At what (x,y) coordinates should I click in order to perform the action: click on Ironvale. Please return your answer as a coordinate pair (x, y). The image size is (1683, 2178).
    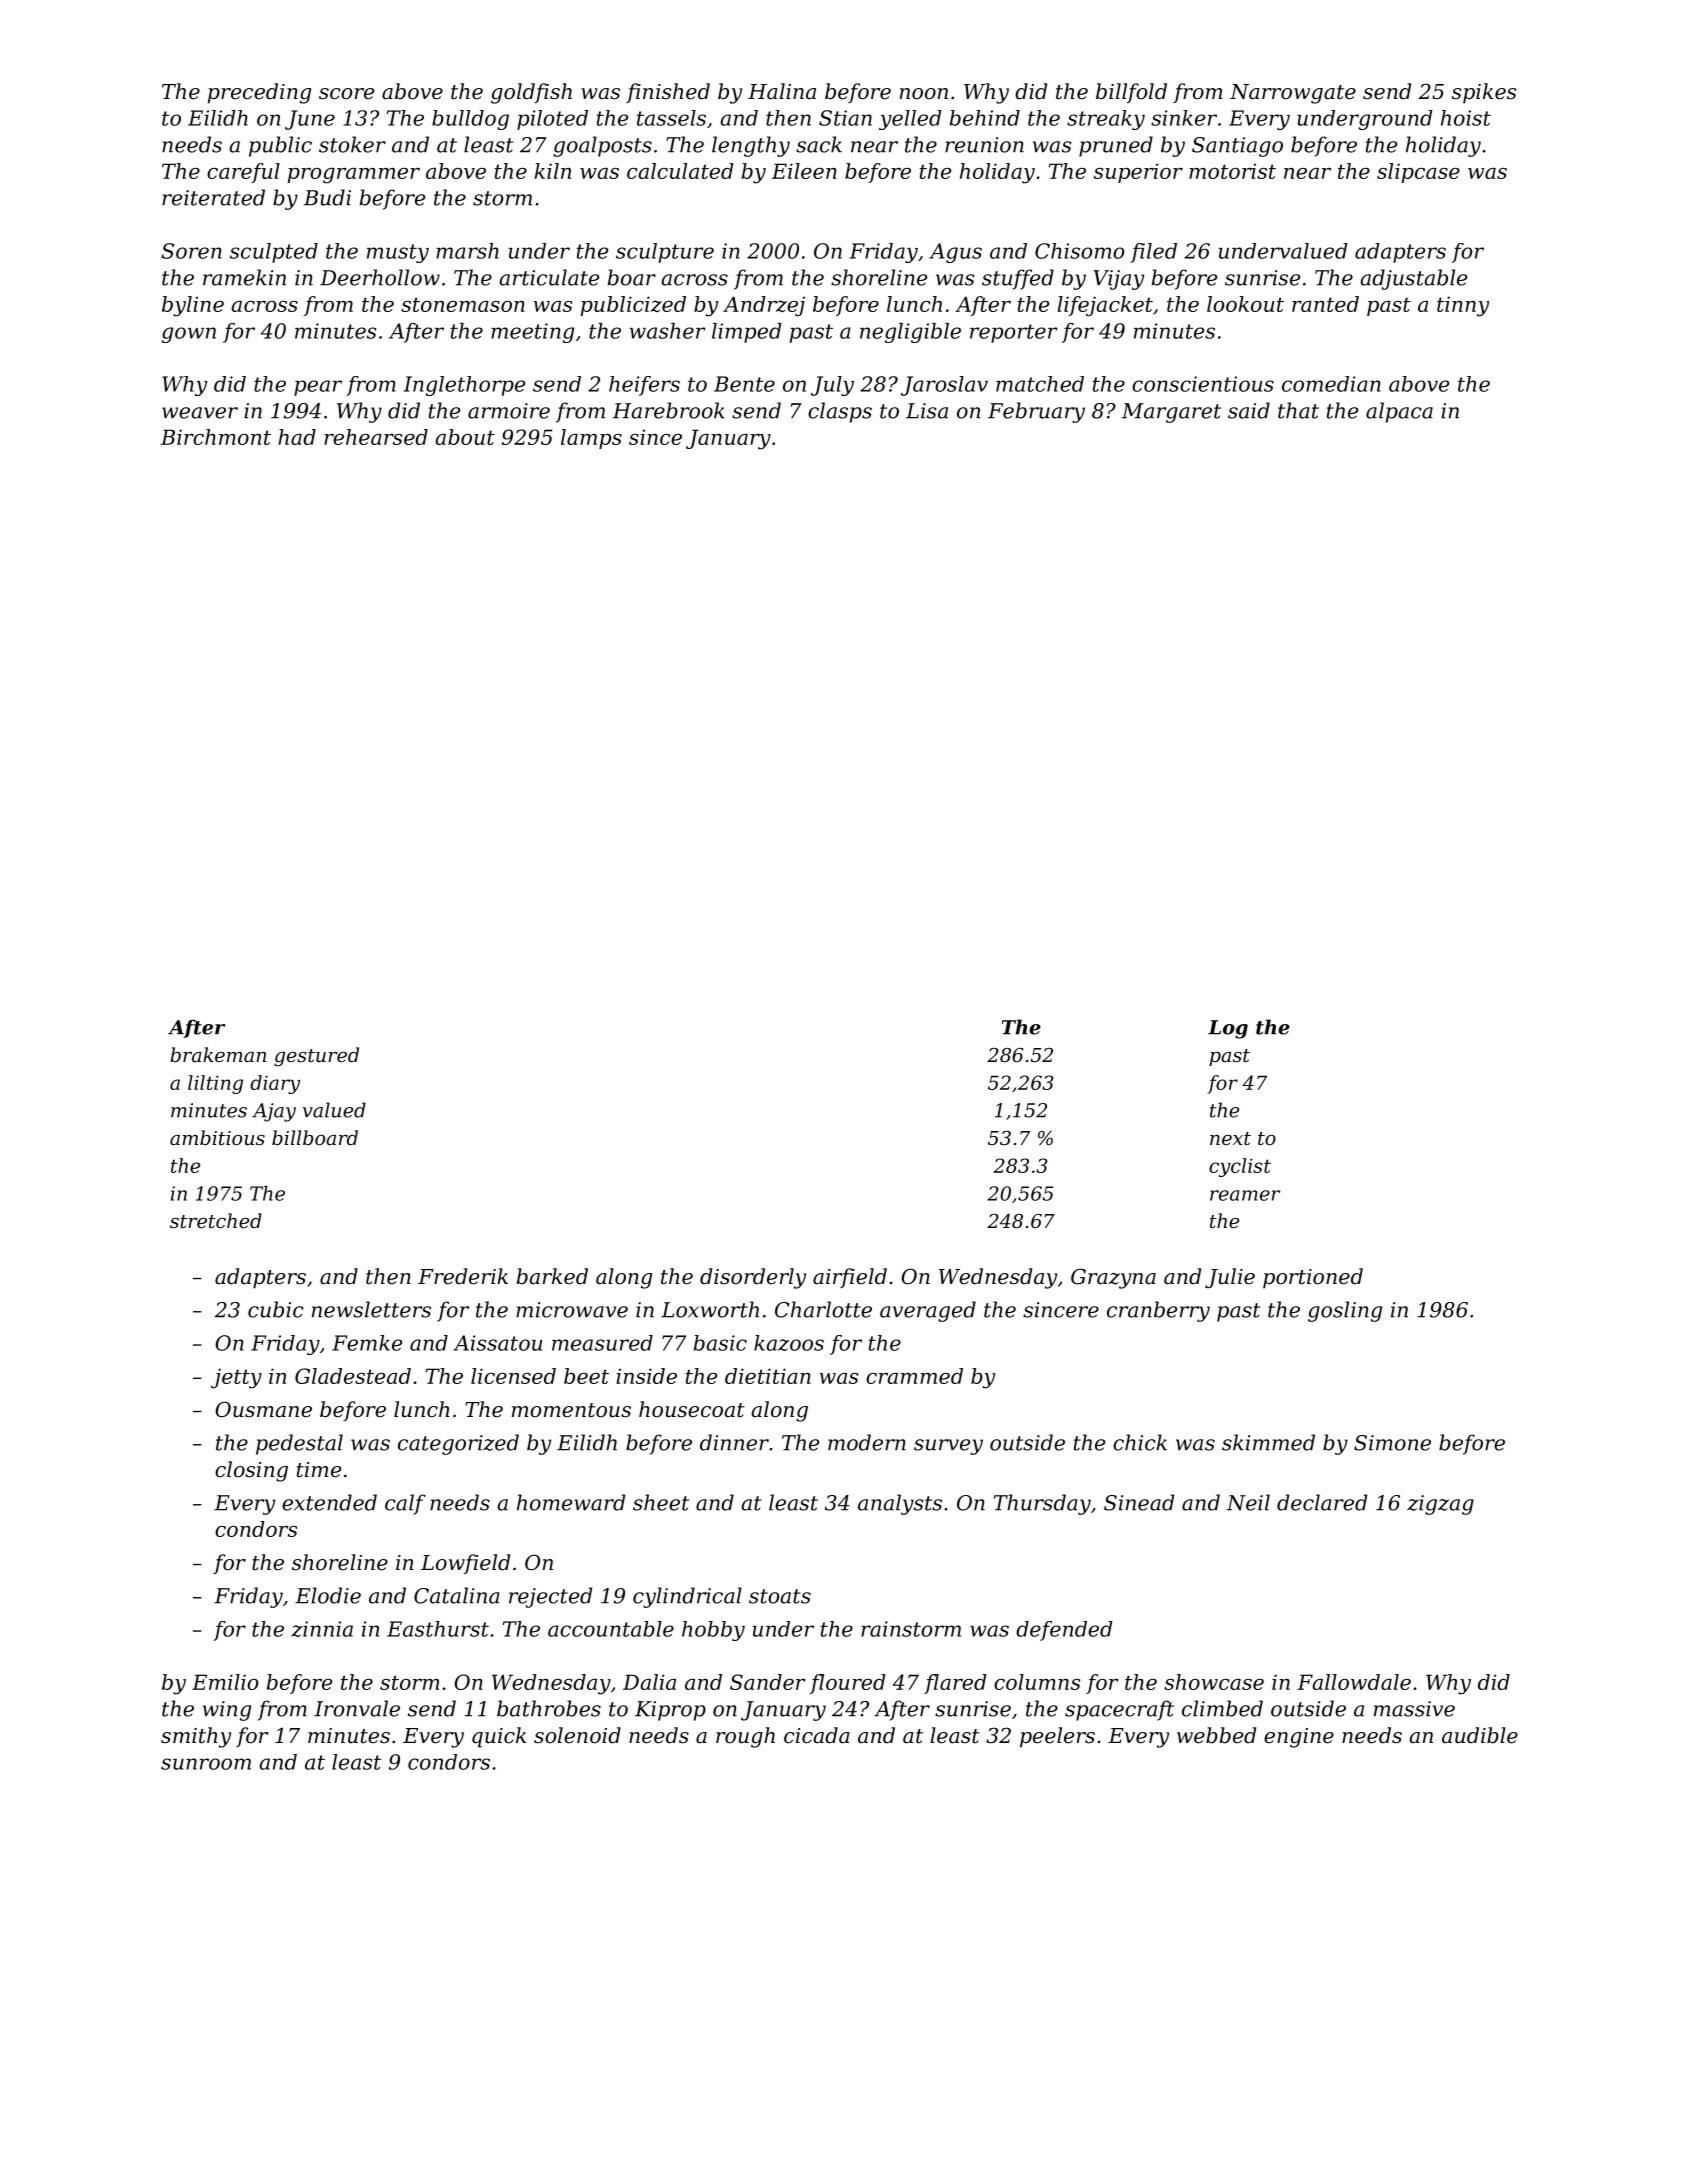
    Looking at the image, I should click on (357, 1708).
